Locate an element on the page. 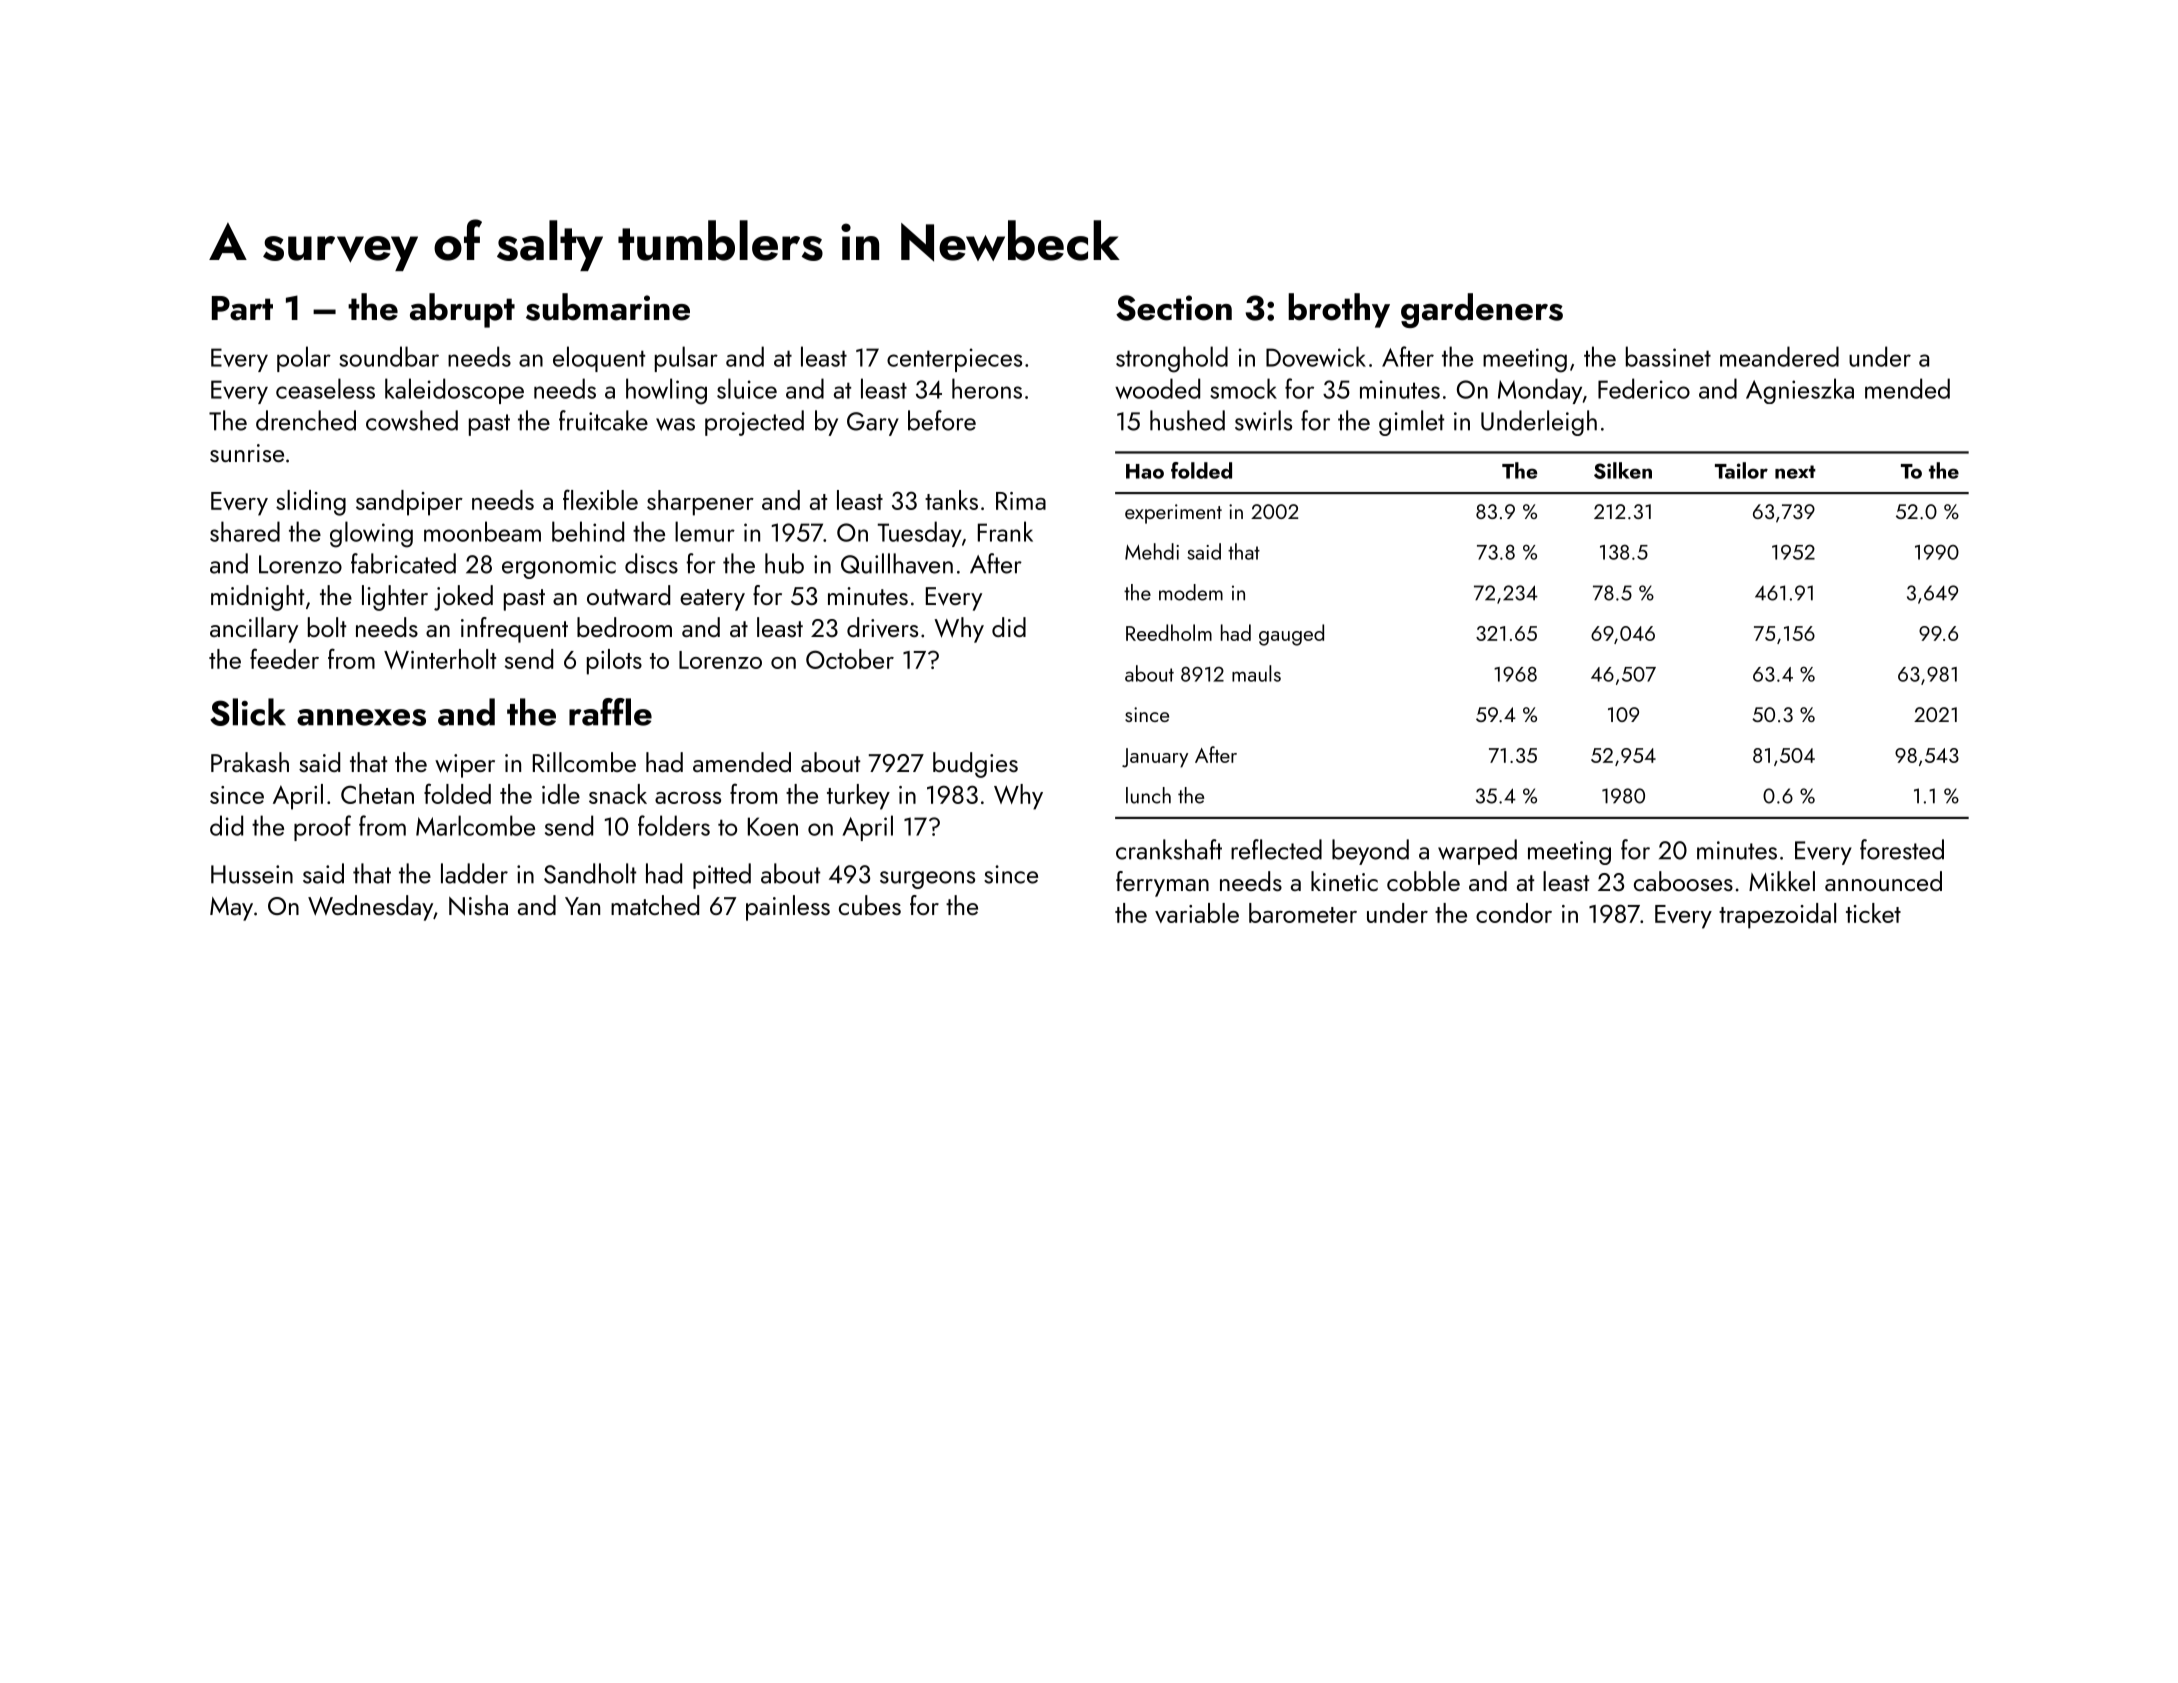 Image resolution: width=2178 pixels, height=1683 pixels. painless is located at coordinates (788, 908).
